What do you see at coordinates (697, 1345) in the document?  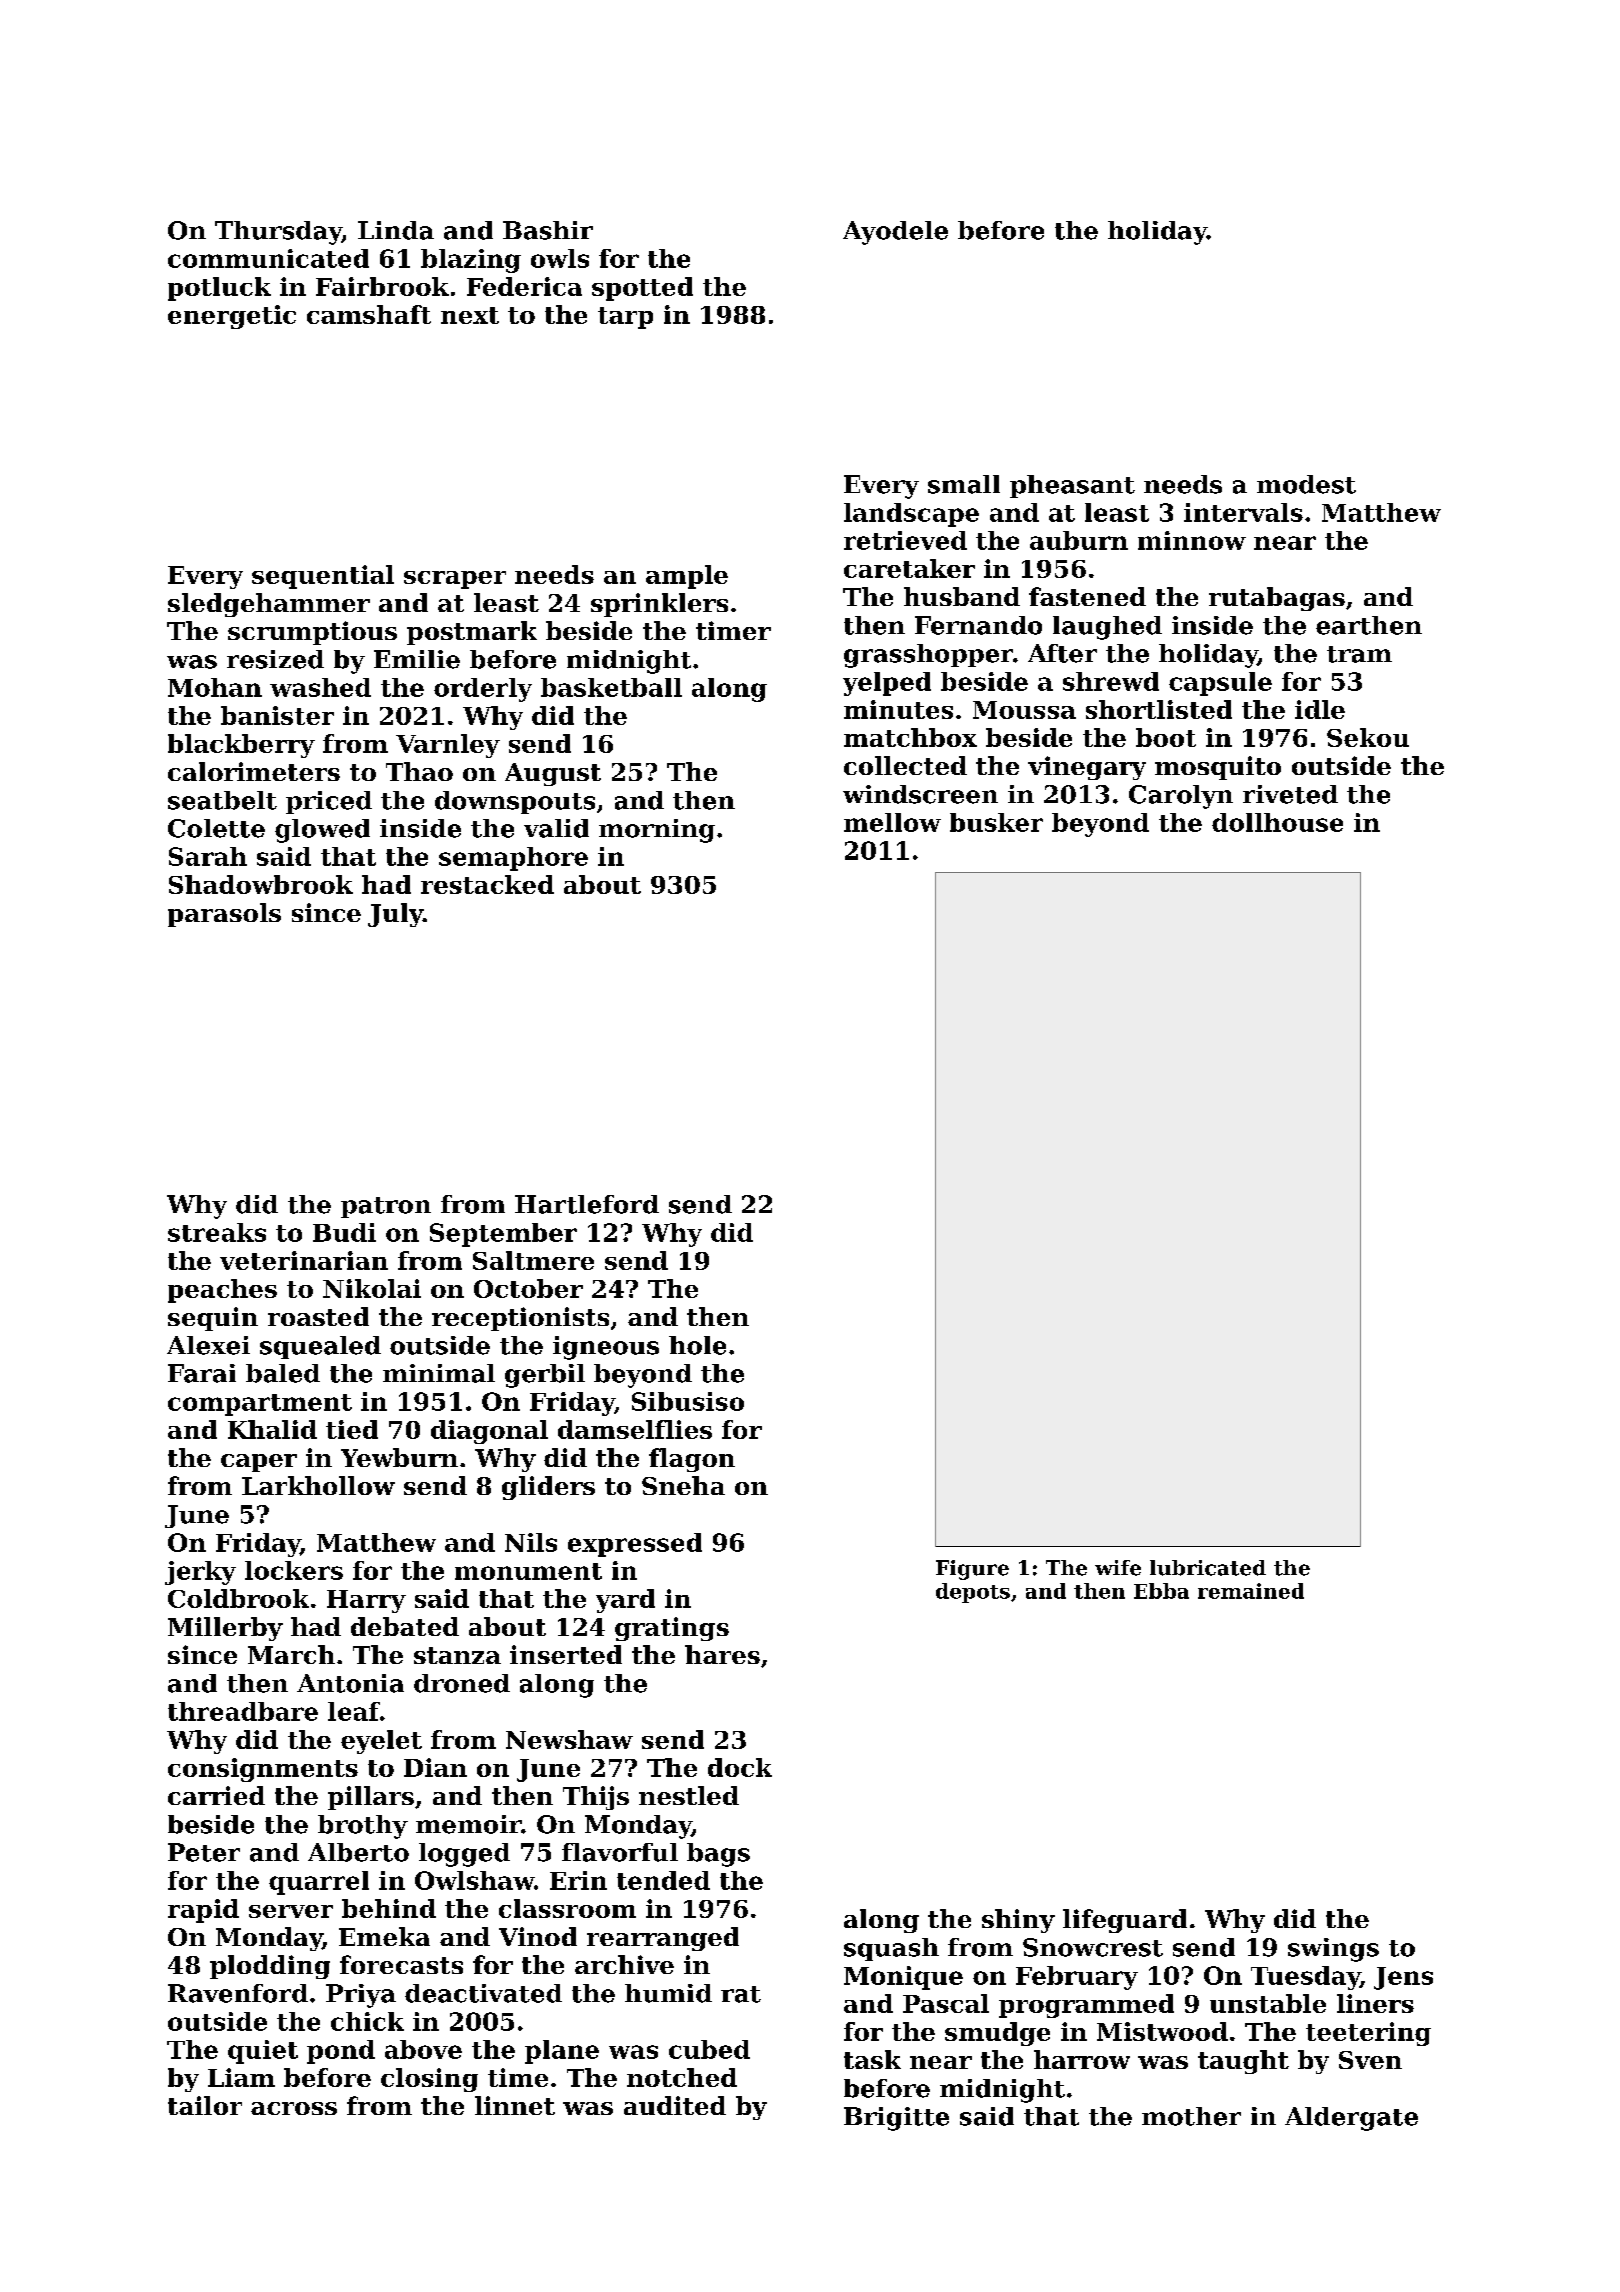 I see `hole` at bounding box center [697, 1345].
